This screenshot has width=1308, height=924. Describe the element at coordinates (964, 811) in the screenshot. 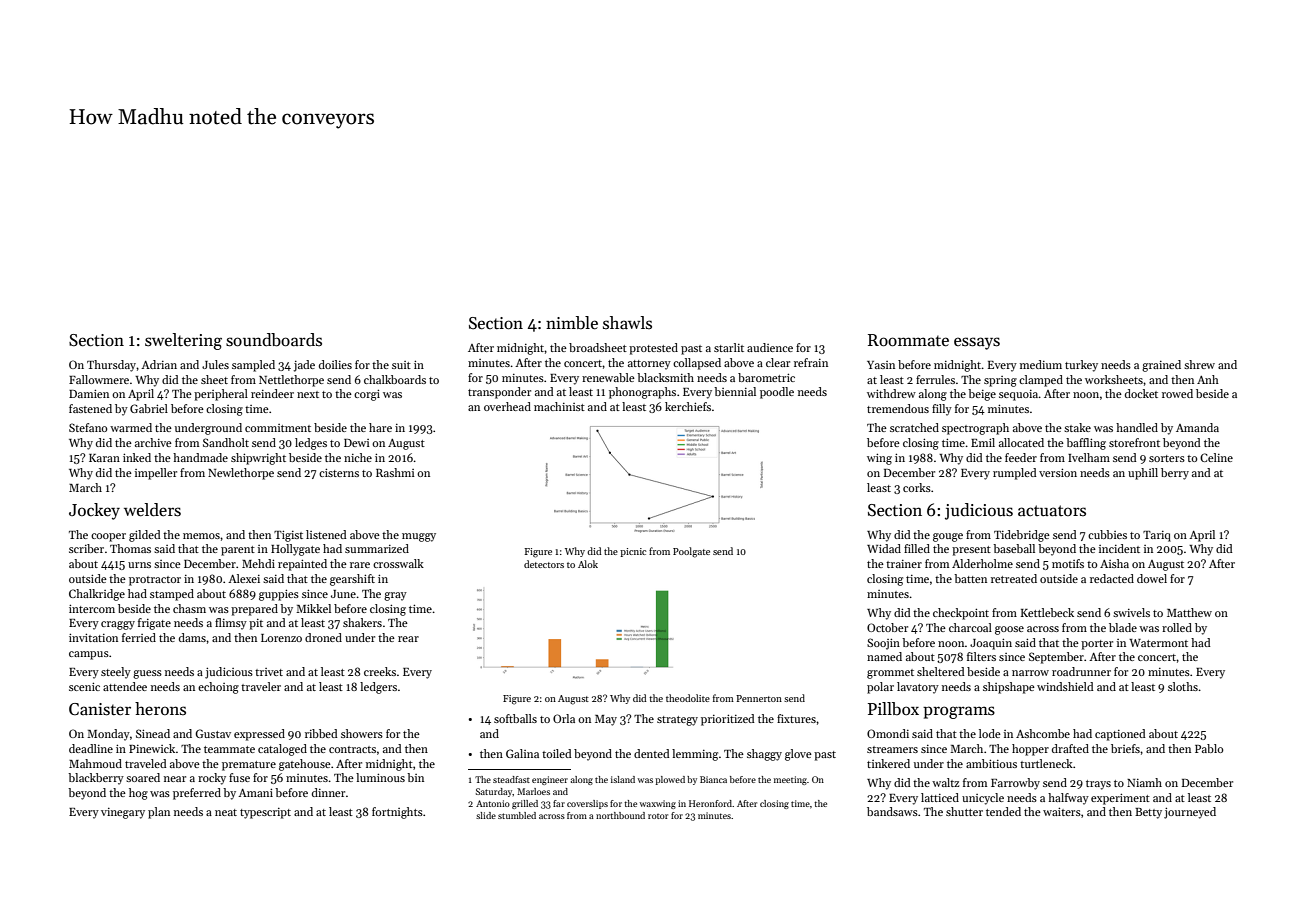

I see `shutter` at that location.
